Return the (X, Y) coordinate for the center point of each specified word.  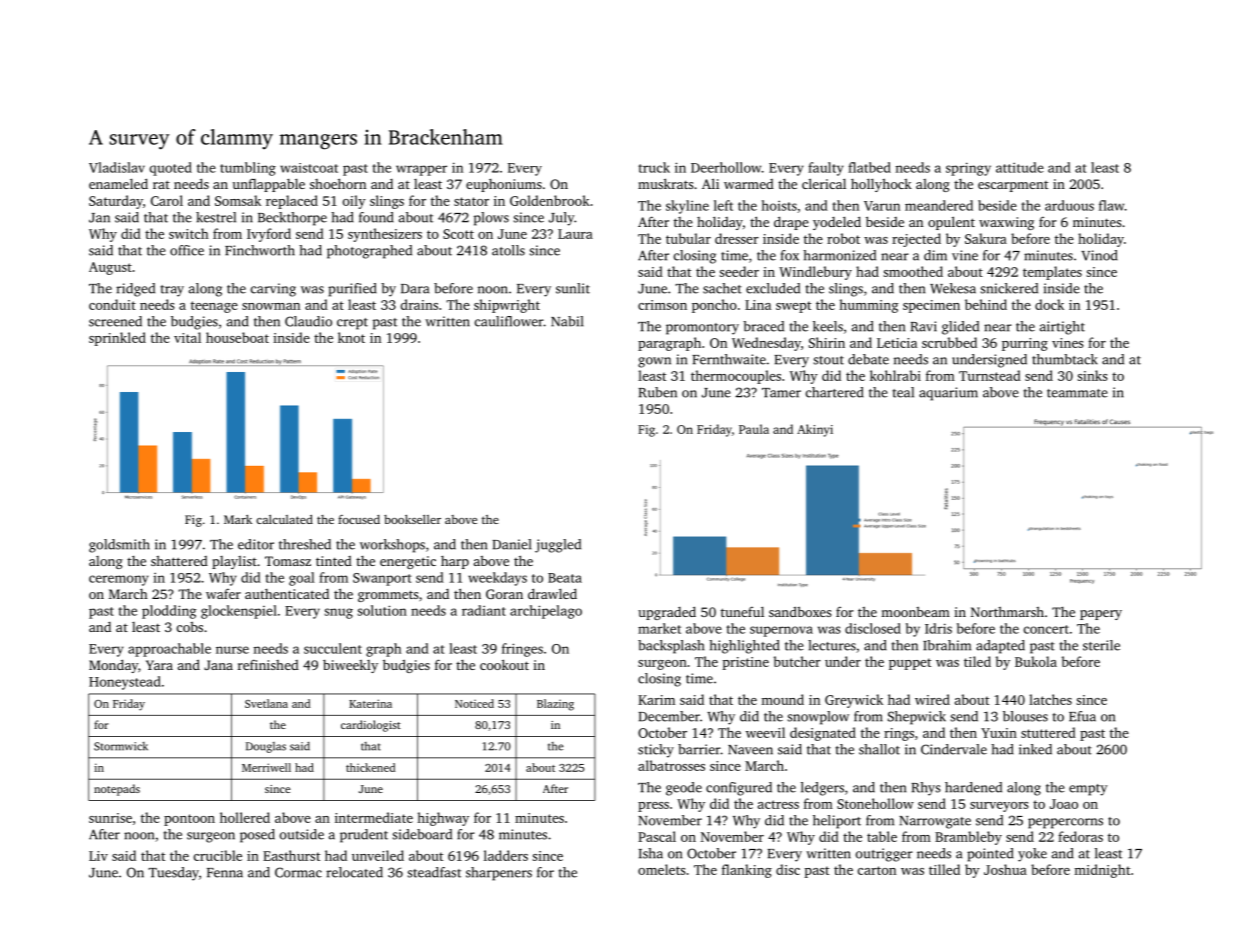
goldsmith (119, 546)
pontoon (189, 820)
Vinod (1099, 255)
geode (684, 789)
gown (654, 362)
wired (932, 699)
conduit (112, 304)
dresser (737, 238)
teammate (1077, 393)
